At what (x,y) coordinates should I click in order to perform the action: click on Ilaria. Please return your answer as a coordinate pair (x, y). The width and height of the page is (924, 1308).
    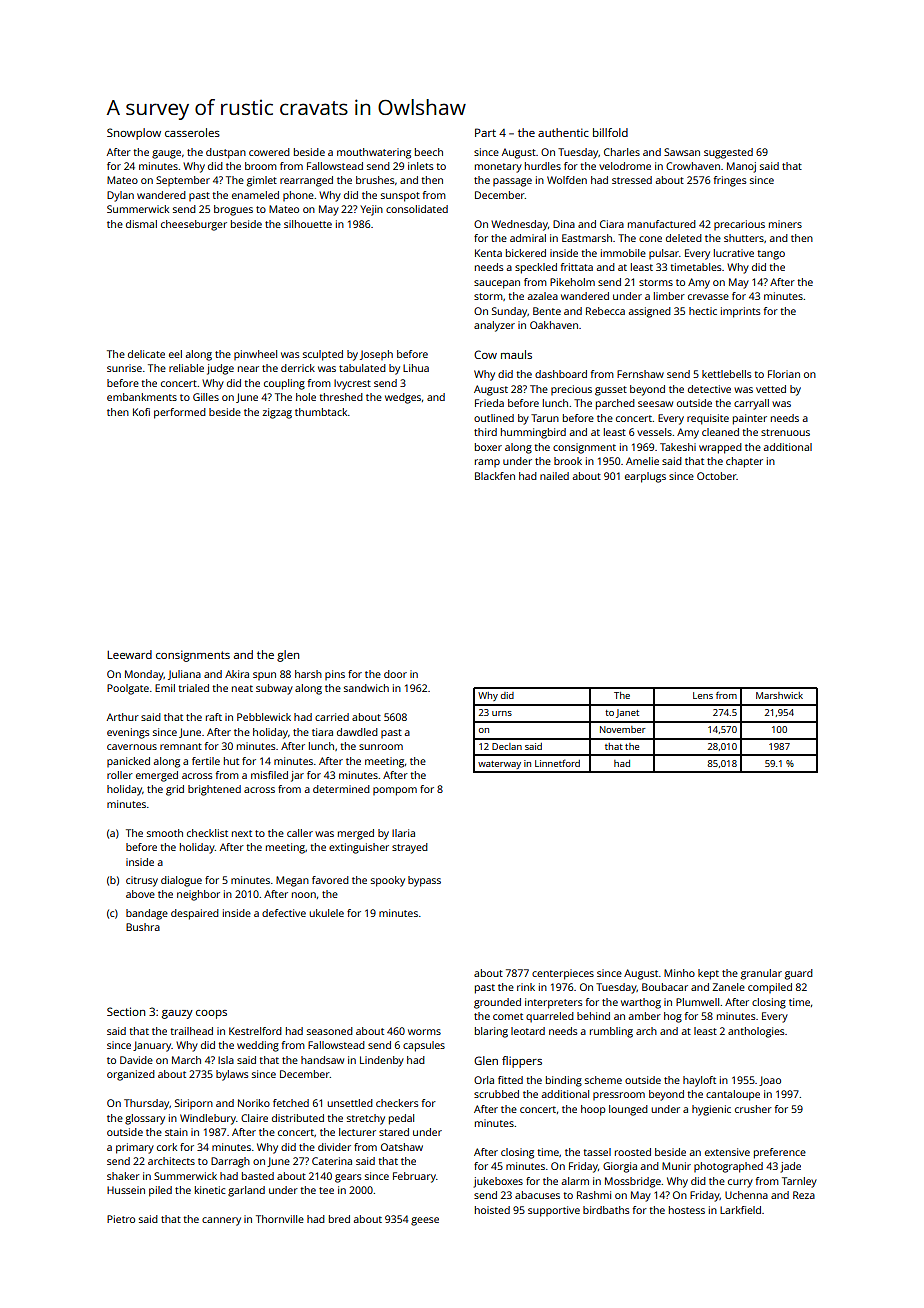
    Looking at the image, I should click on (403, 833).
